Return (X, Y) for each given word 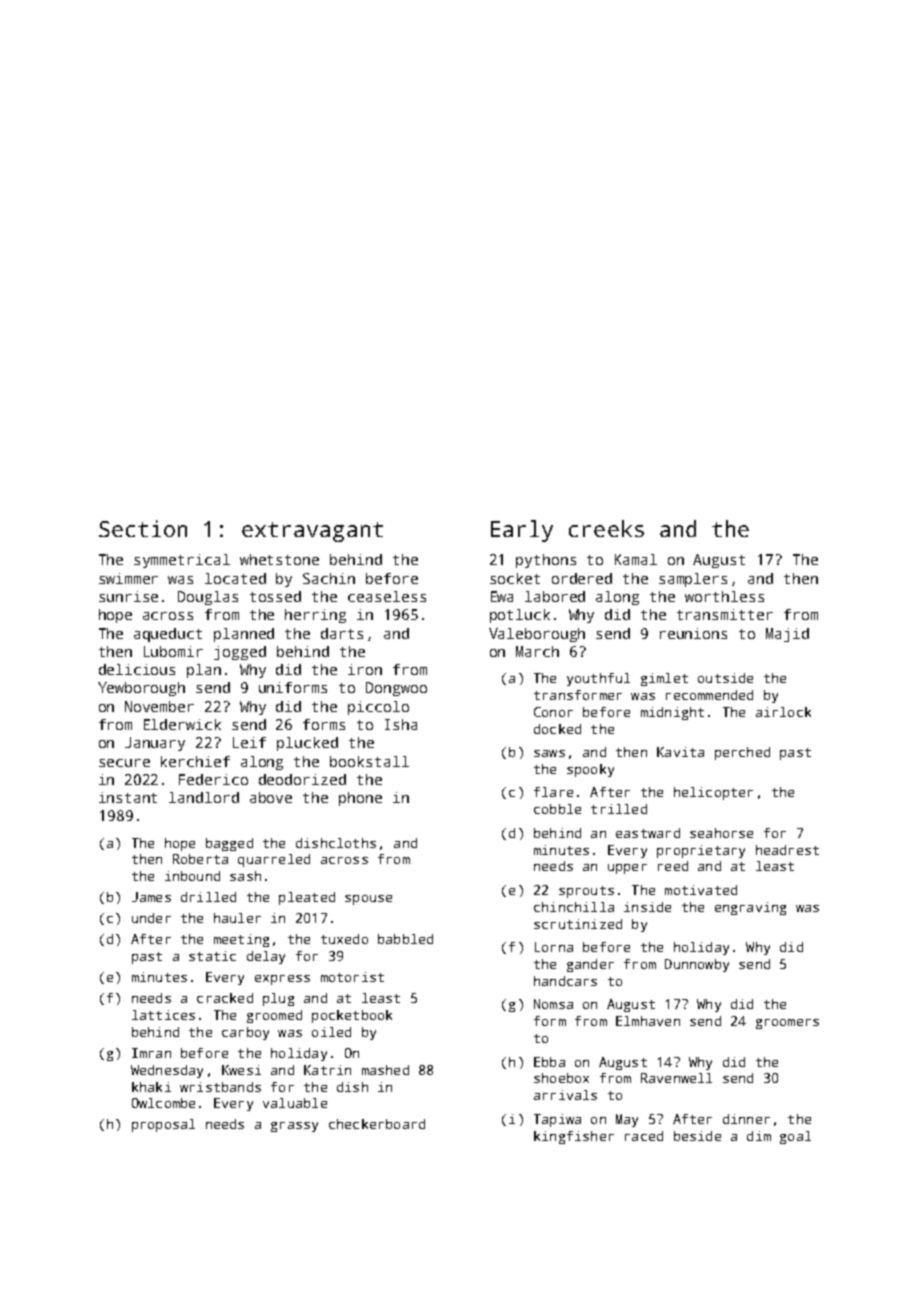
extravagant (312, 532)
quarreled (274, 860)
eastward (648, 833)
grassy (294, 1127)
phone (360, 799)
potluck (520, 616)
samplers (693, 580)
